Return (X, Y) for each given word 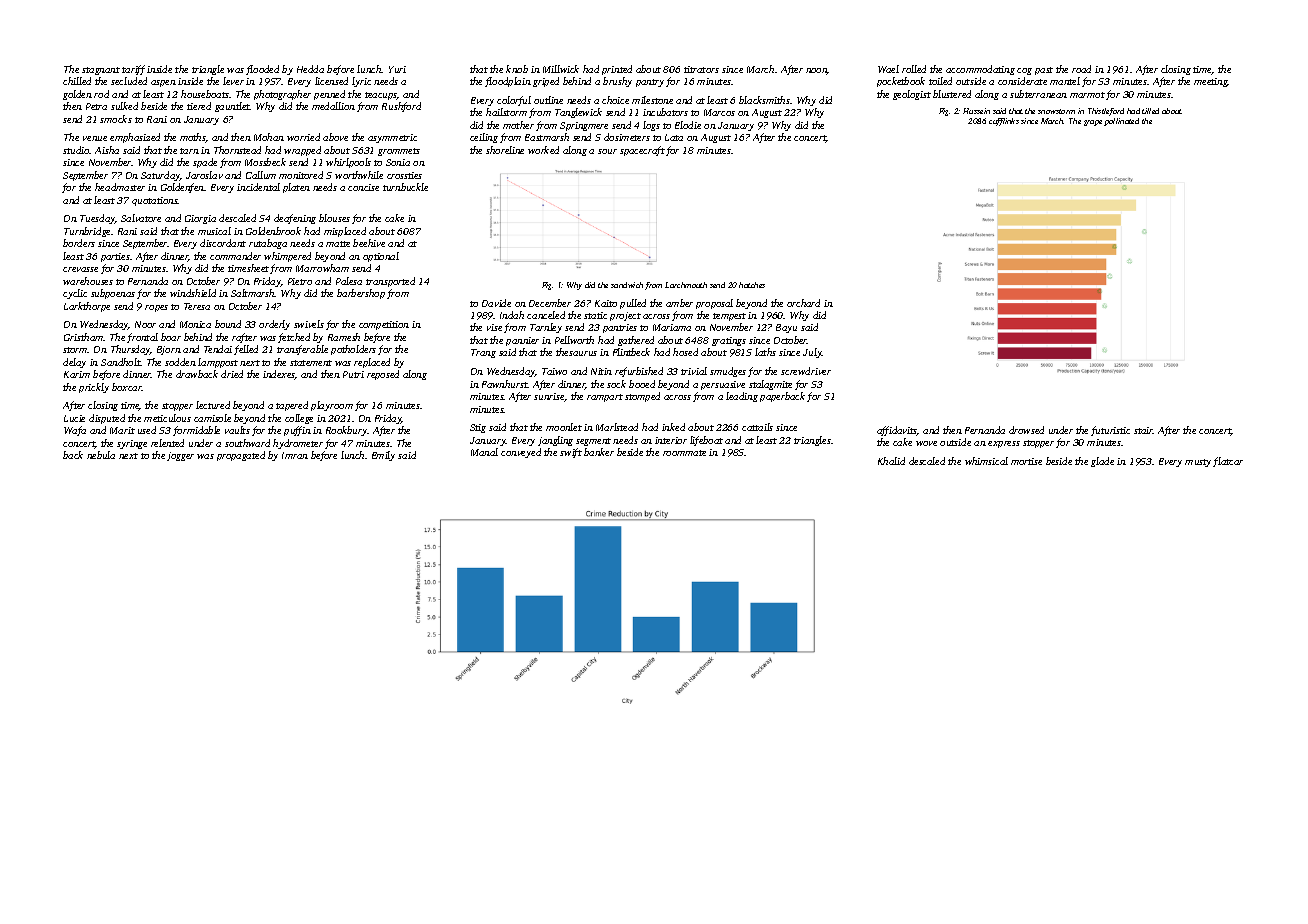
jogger (180, 456)
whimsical (986, 461)
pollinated (1121, 122)
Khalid (891, 461)
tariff (133, 70)
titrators (701, 69)
